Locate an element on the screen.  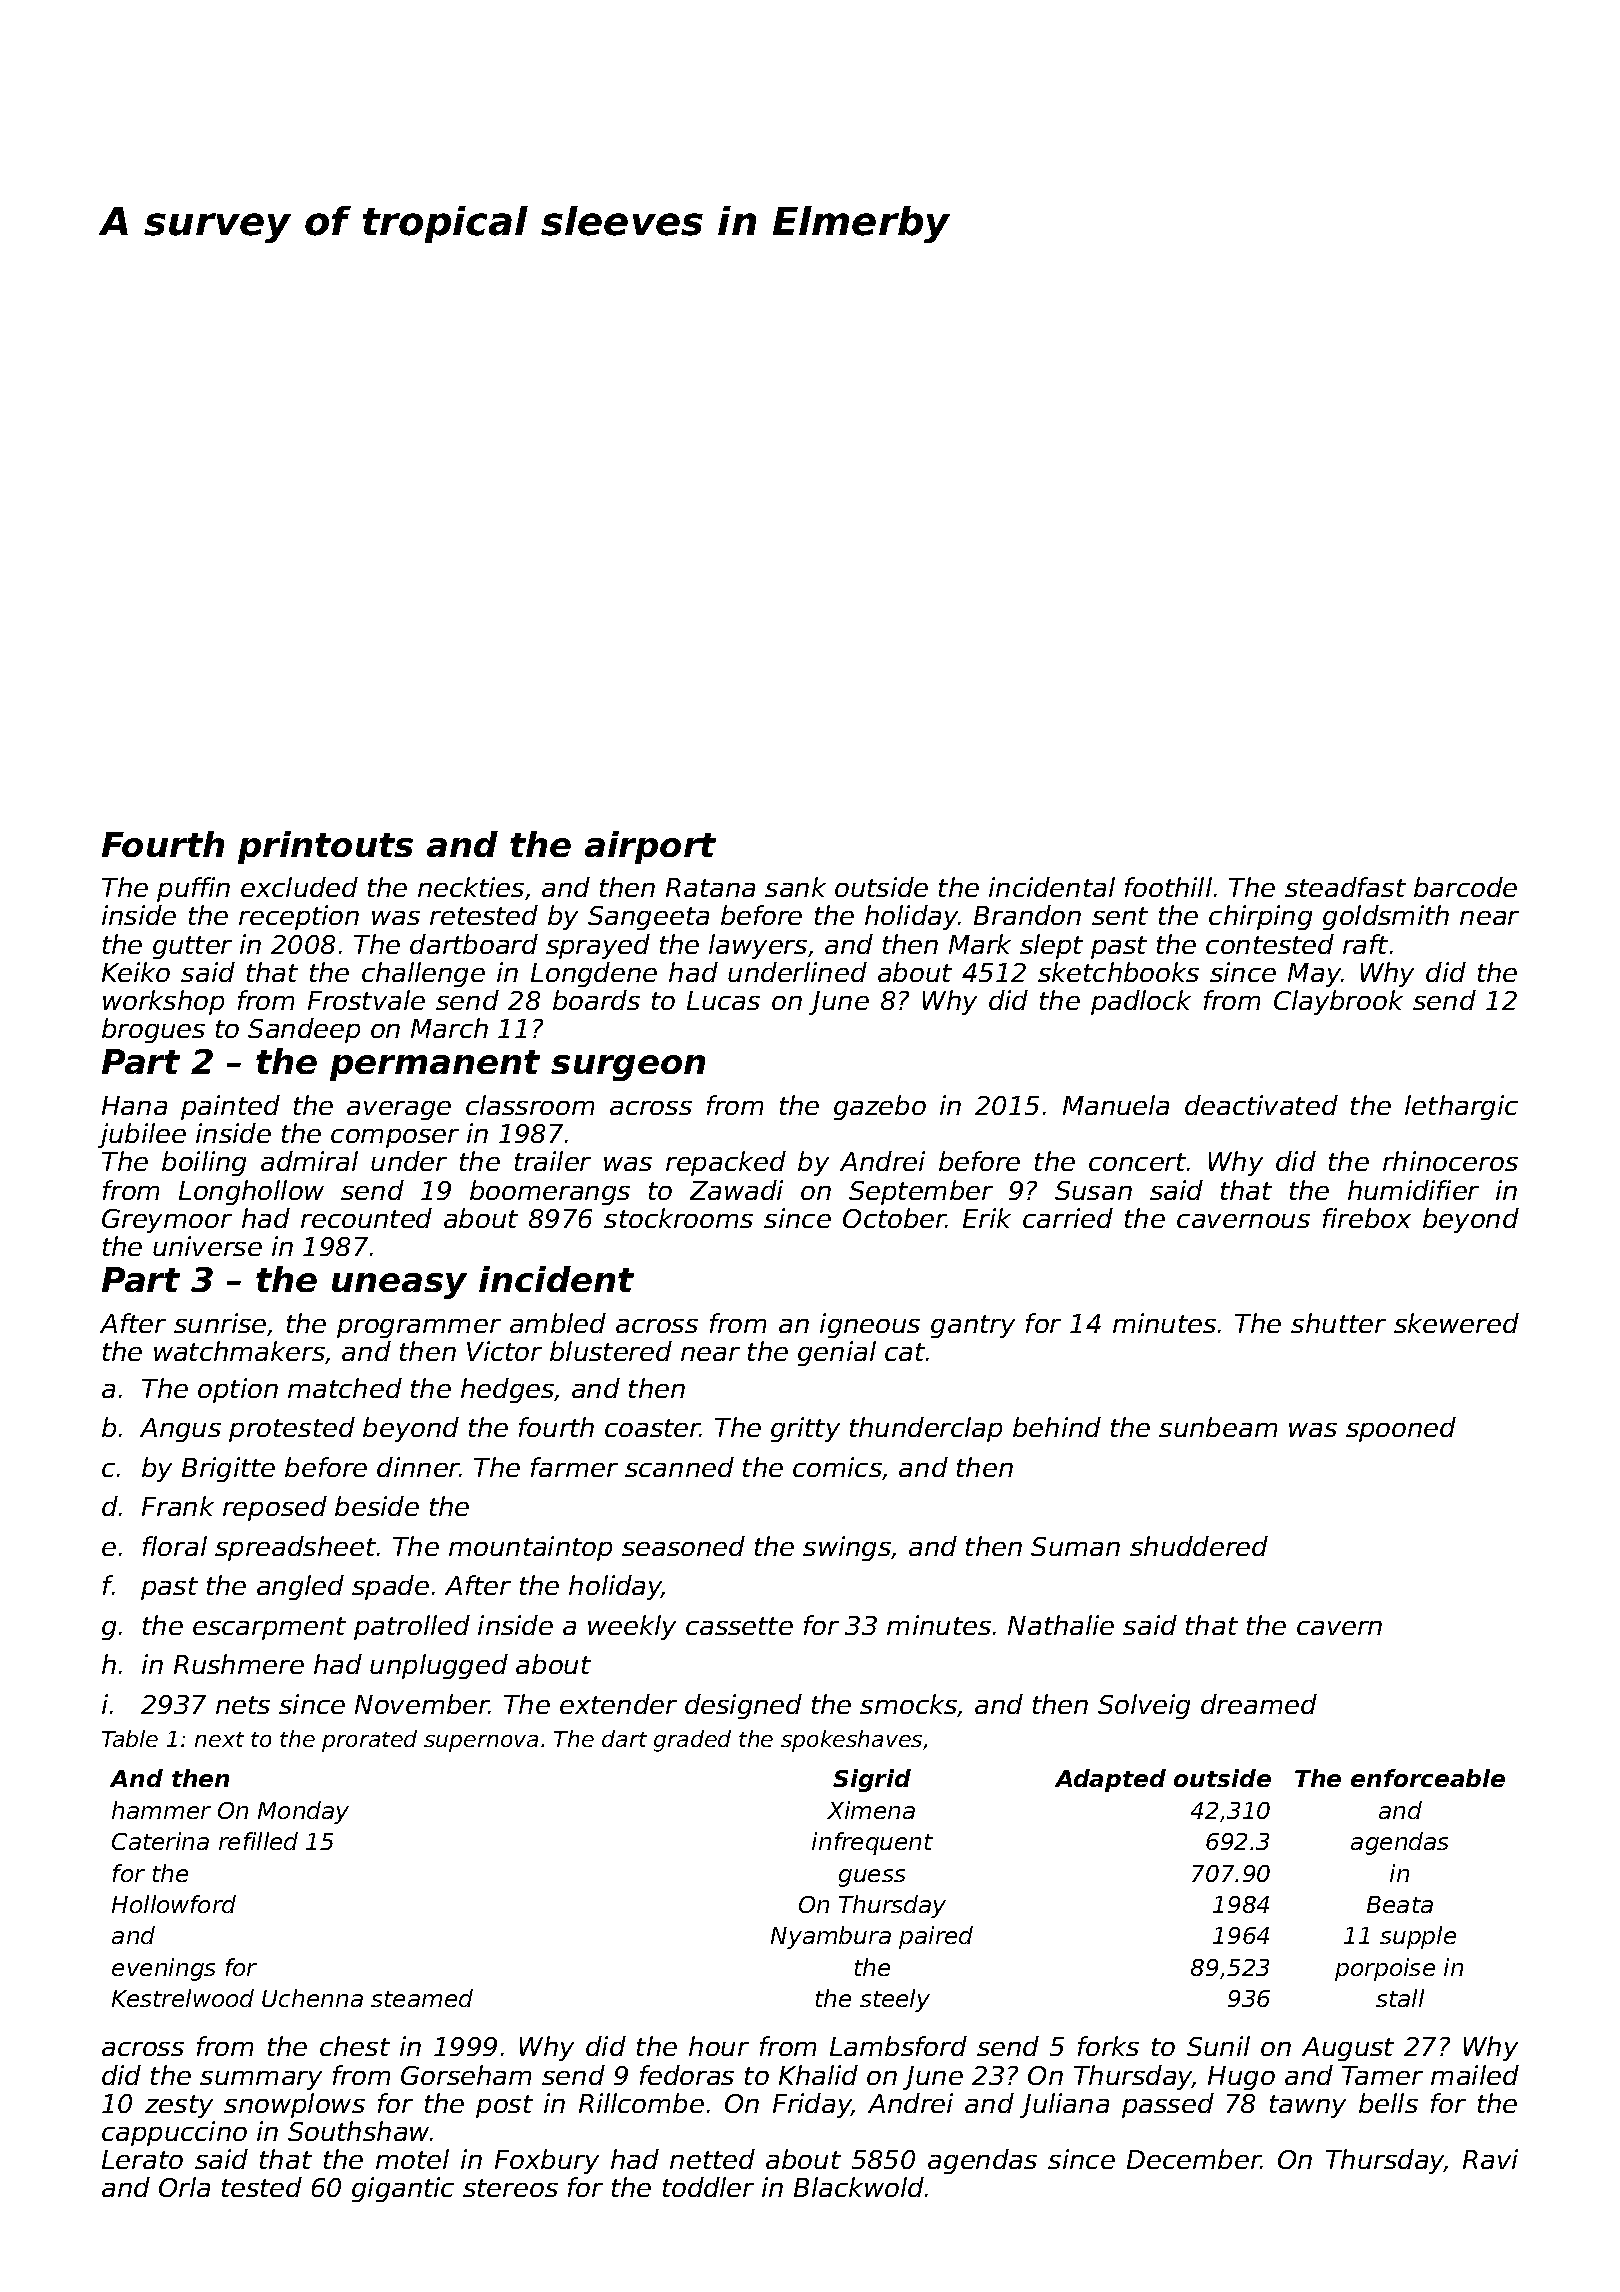
infrequent is located at coordinates (872, 1843).
